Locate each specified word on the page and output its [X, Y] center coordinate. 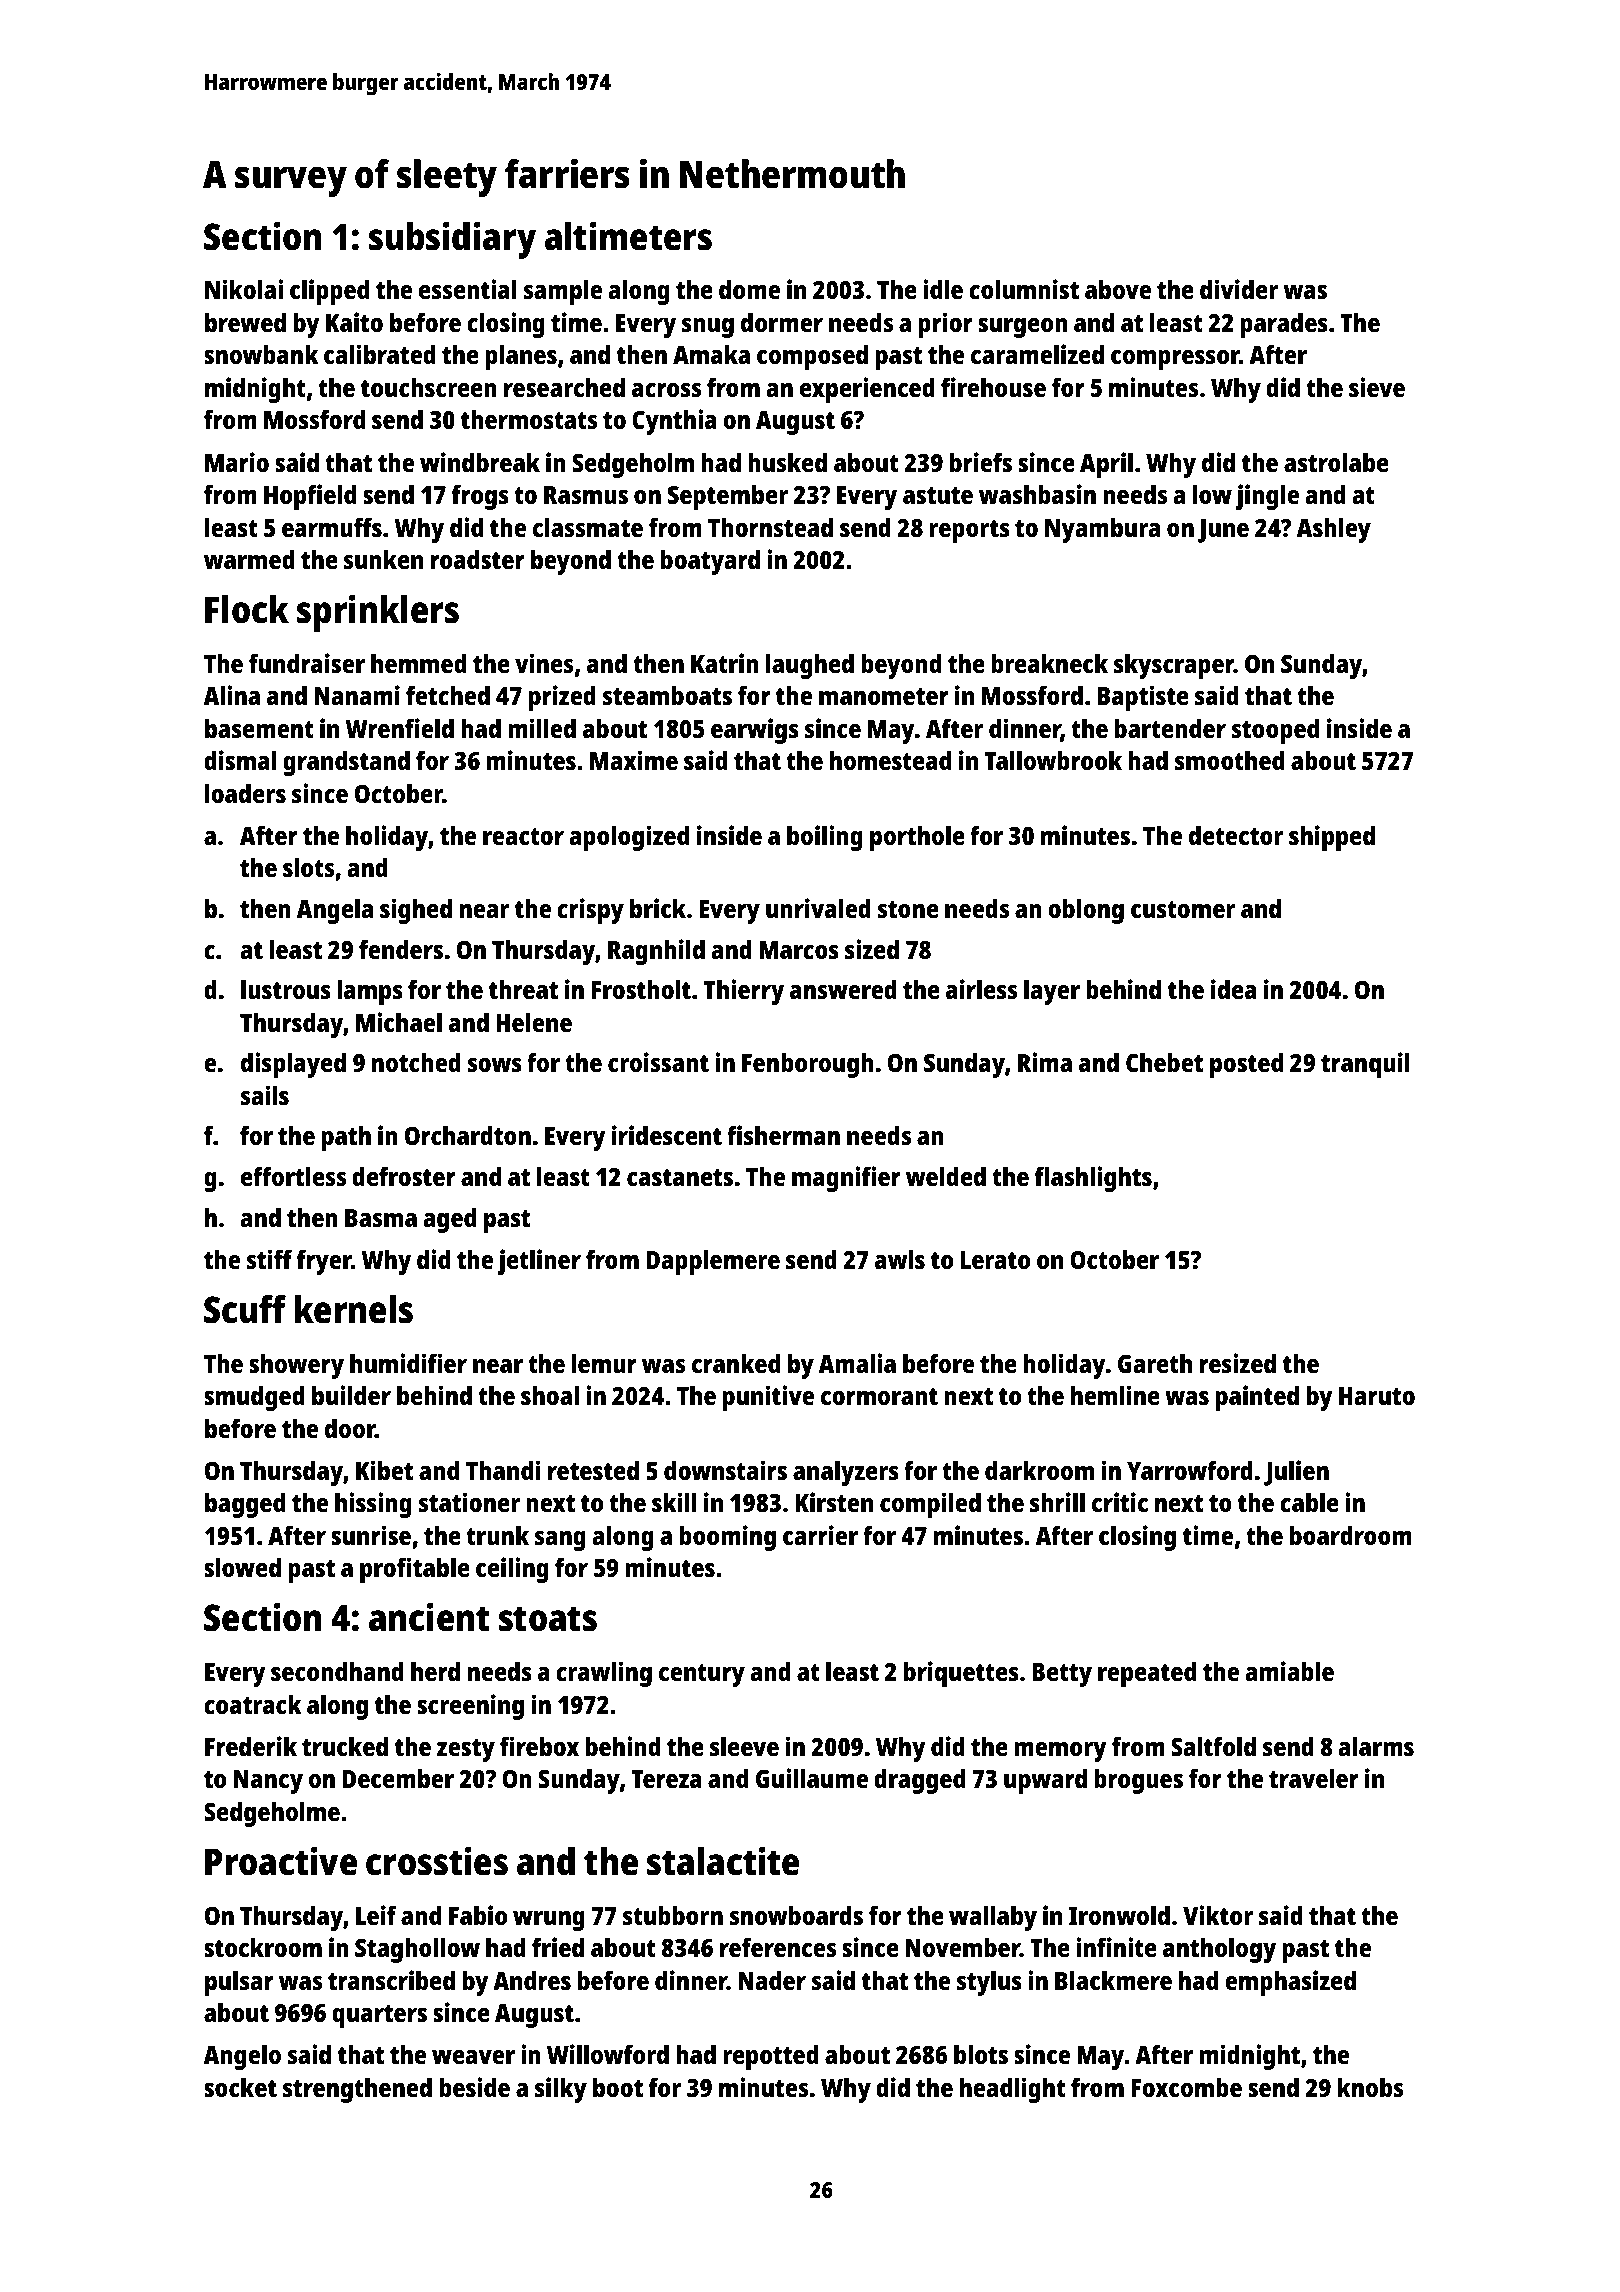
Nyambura [1102, 530]
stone [908, 909]
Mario [237, 462]
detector [1236, 835]
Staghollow [417, 1950]
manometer [884, 696]
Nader [772, 1980]
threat [523, 989]
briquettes [961, 1674]
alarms [1376, 1746]
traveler [1314, 1778]
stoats [548, 1619]
